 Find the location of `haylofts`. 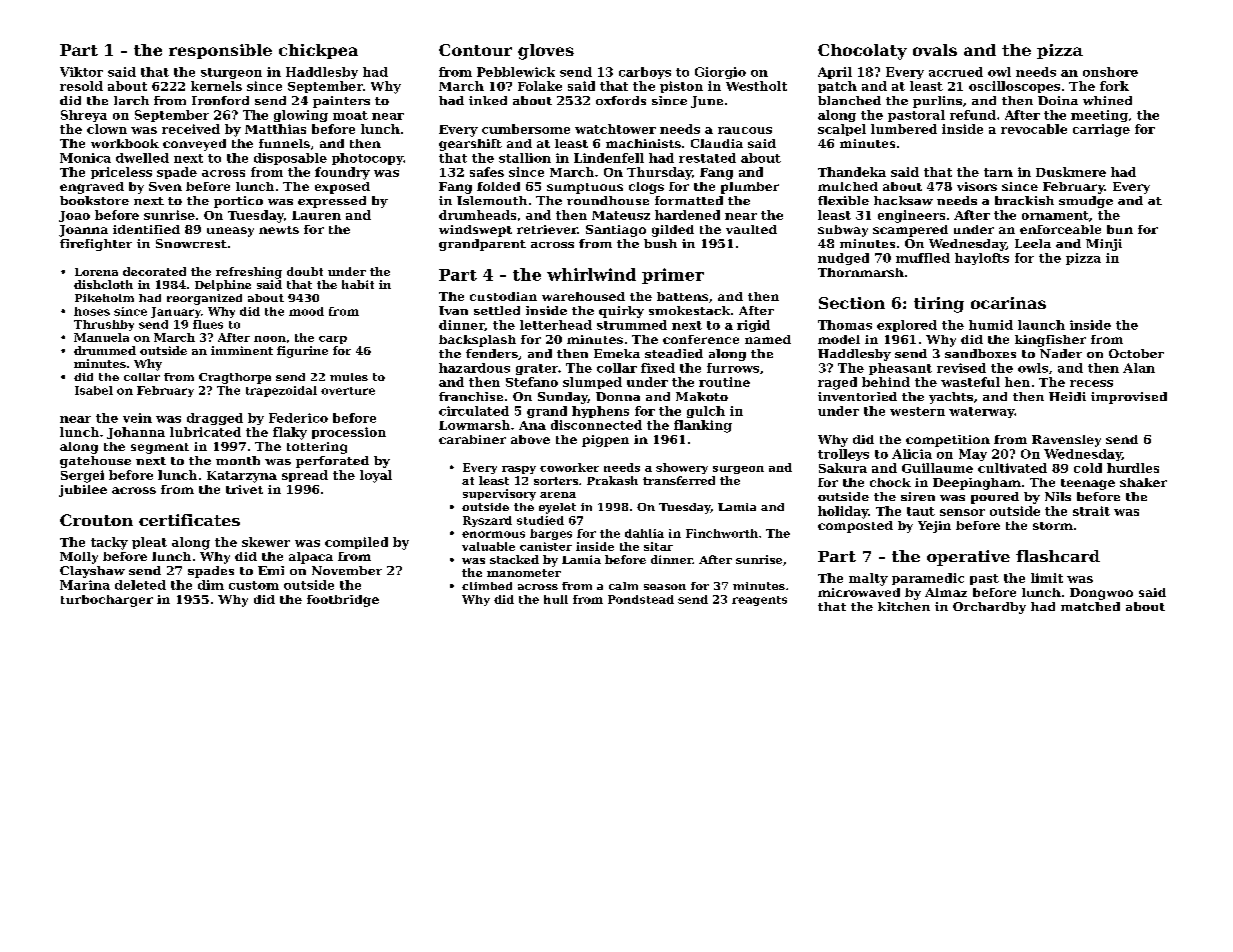

haylofts is located at coordinates (982, 259).
